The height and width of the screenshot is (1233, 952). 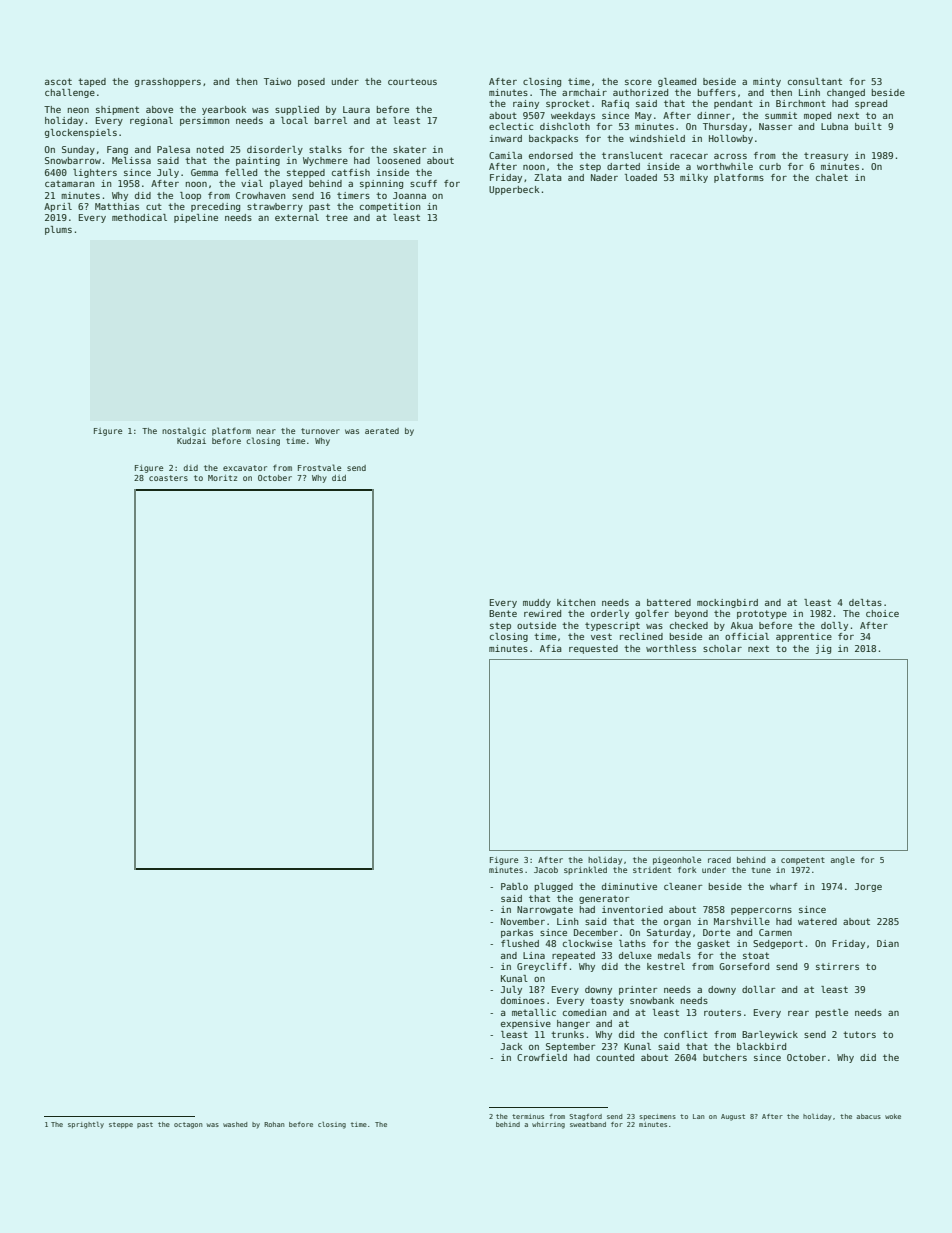 What do you see at coordinates (588, 1124) in the screenshot?
I see `sweatband` at bounding box center [588, 1124].
